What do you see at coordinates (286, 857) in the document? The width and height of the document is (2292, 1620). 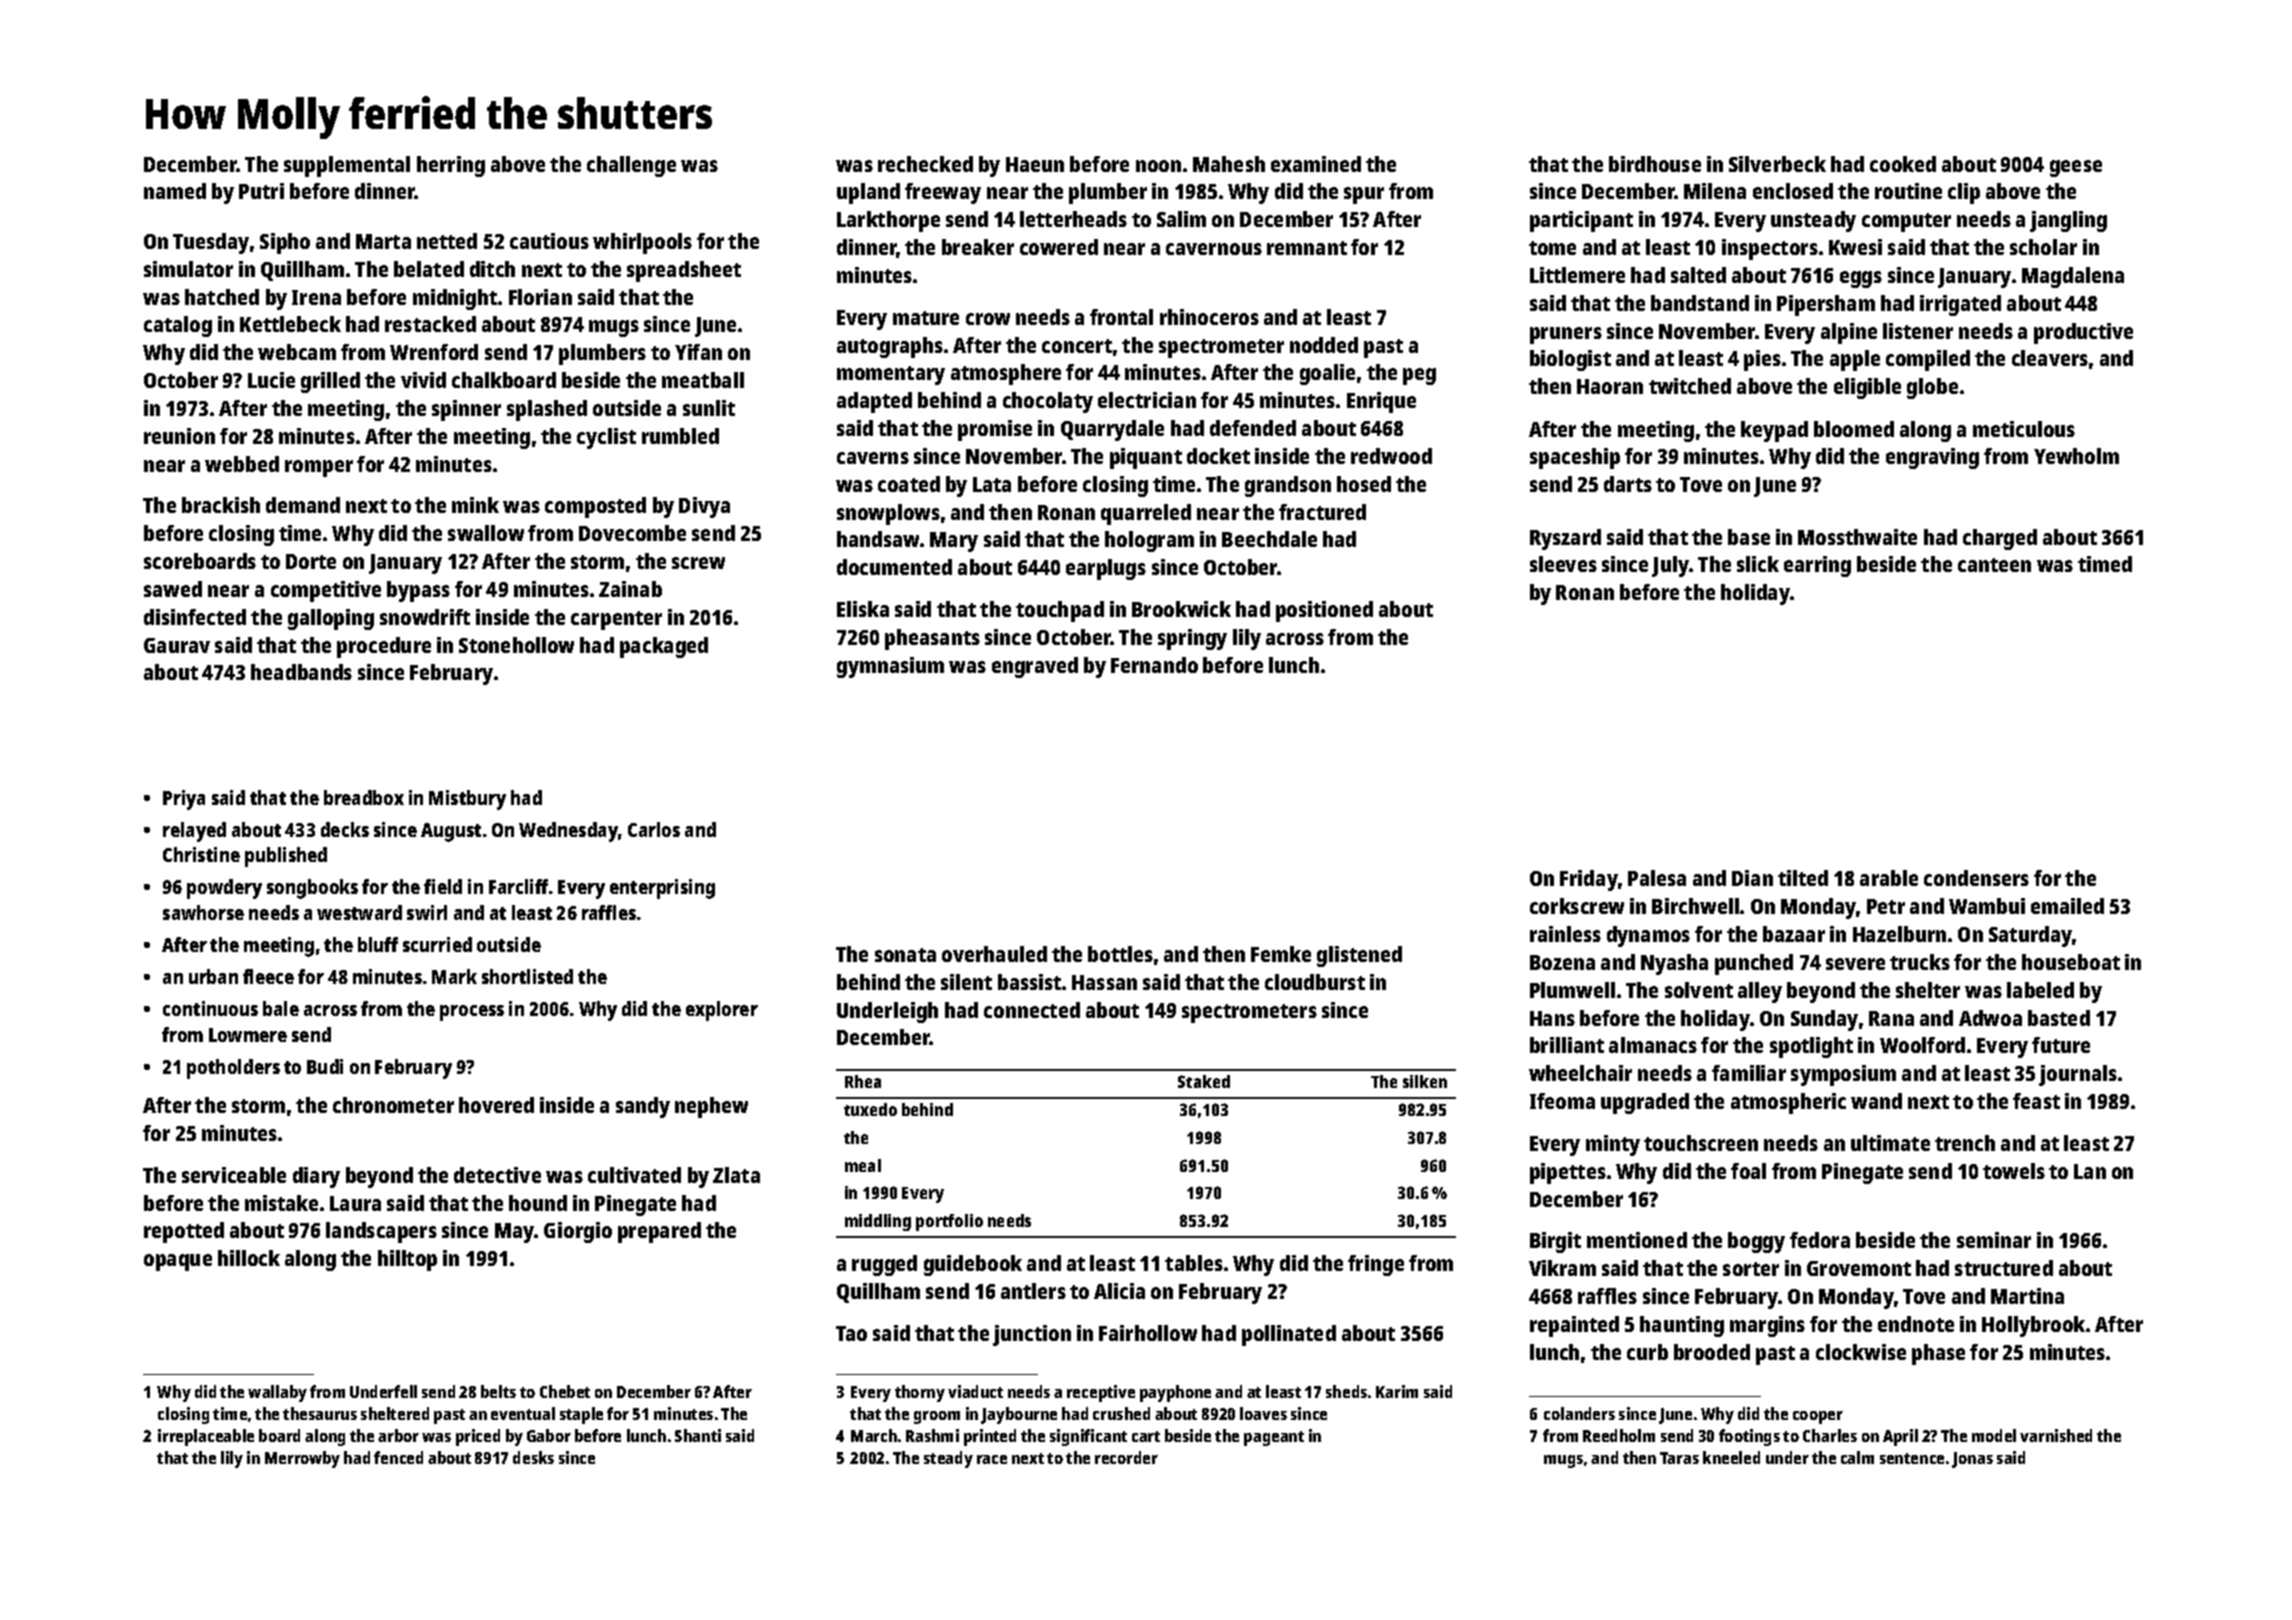 I see `published` at bounding box center [286, 857].
